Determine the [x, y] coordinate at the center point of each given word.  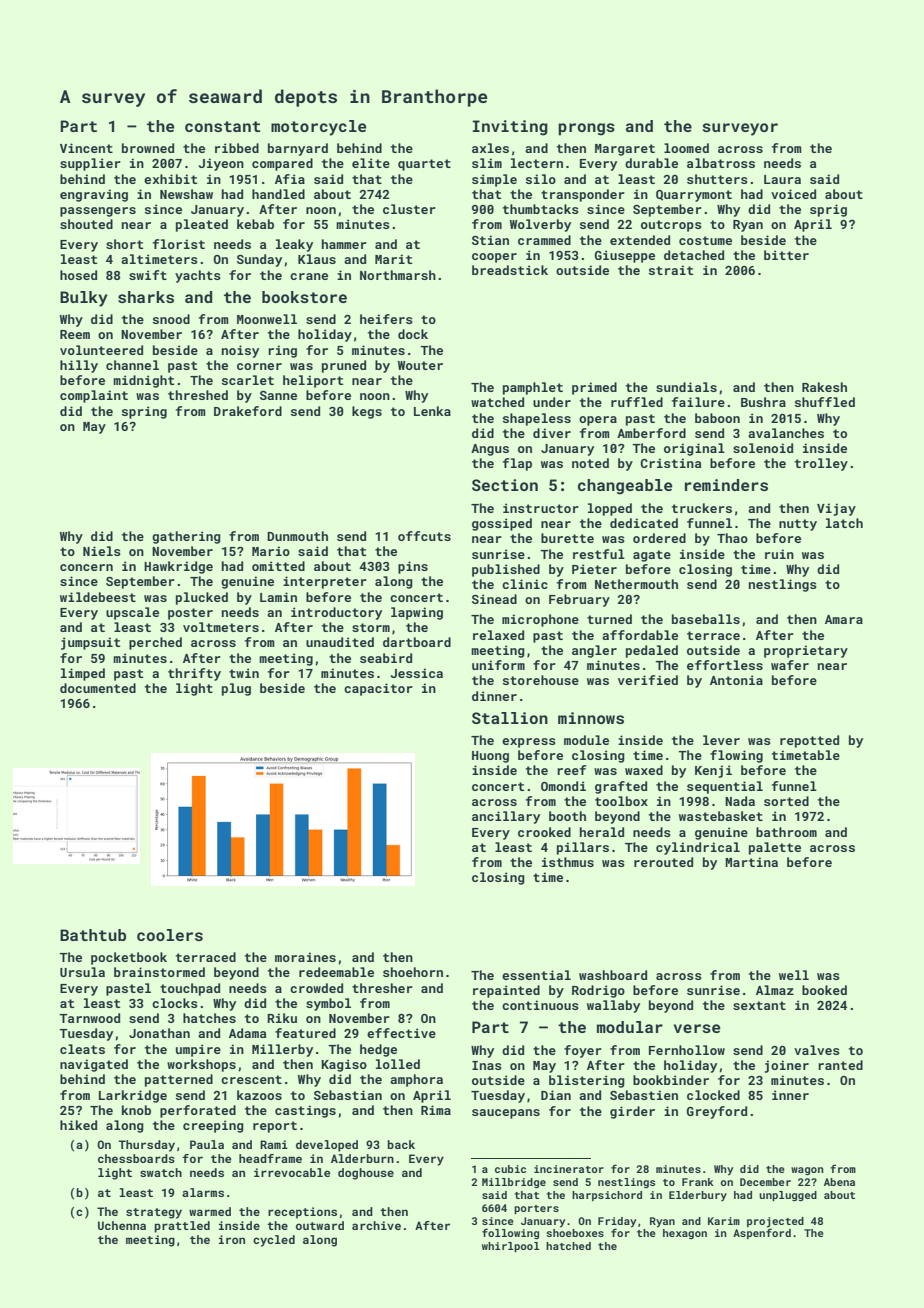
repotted [809, 741]
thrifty [194, 674]
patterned [179, 1080]
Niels [102, 551]
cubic [510, 1169]
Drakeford [248, 411]
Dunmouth [297, 536]
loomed [686, 148]
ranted [840, 1065]
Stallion [510, 718]
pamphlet [533, 388]
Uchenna [122, 1225]
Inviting [510, 128]
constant [222, 126]
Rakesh [824, 387]
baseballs [706, 619]
